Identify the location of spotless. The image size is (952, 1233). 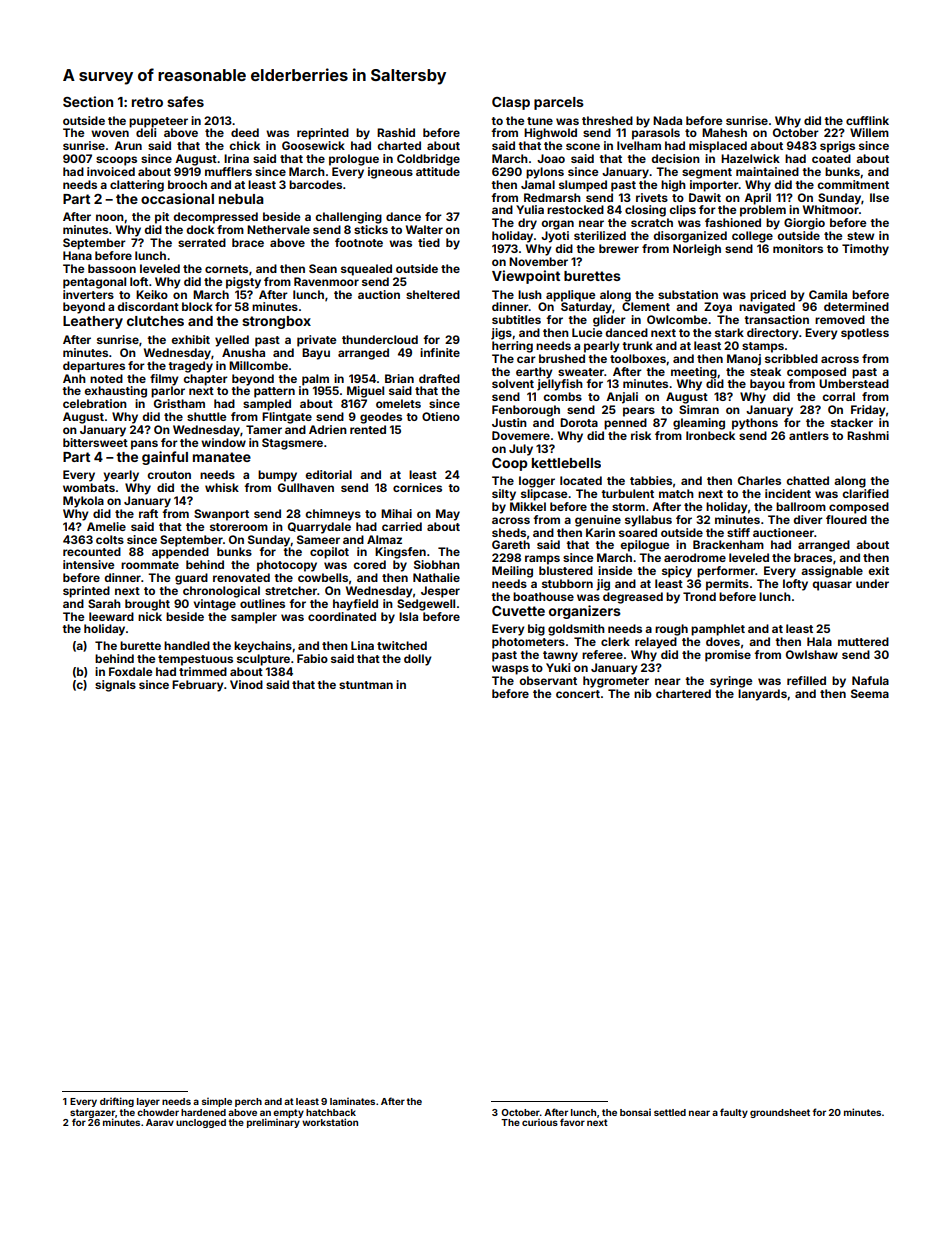
(865, 334).
